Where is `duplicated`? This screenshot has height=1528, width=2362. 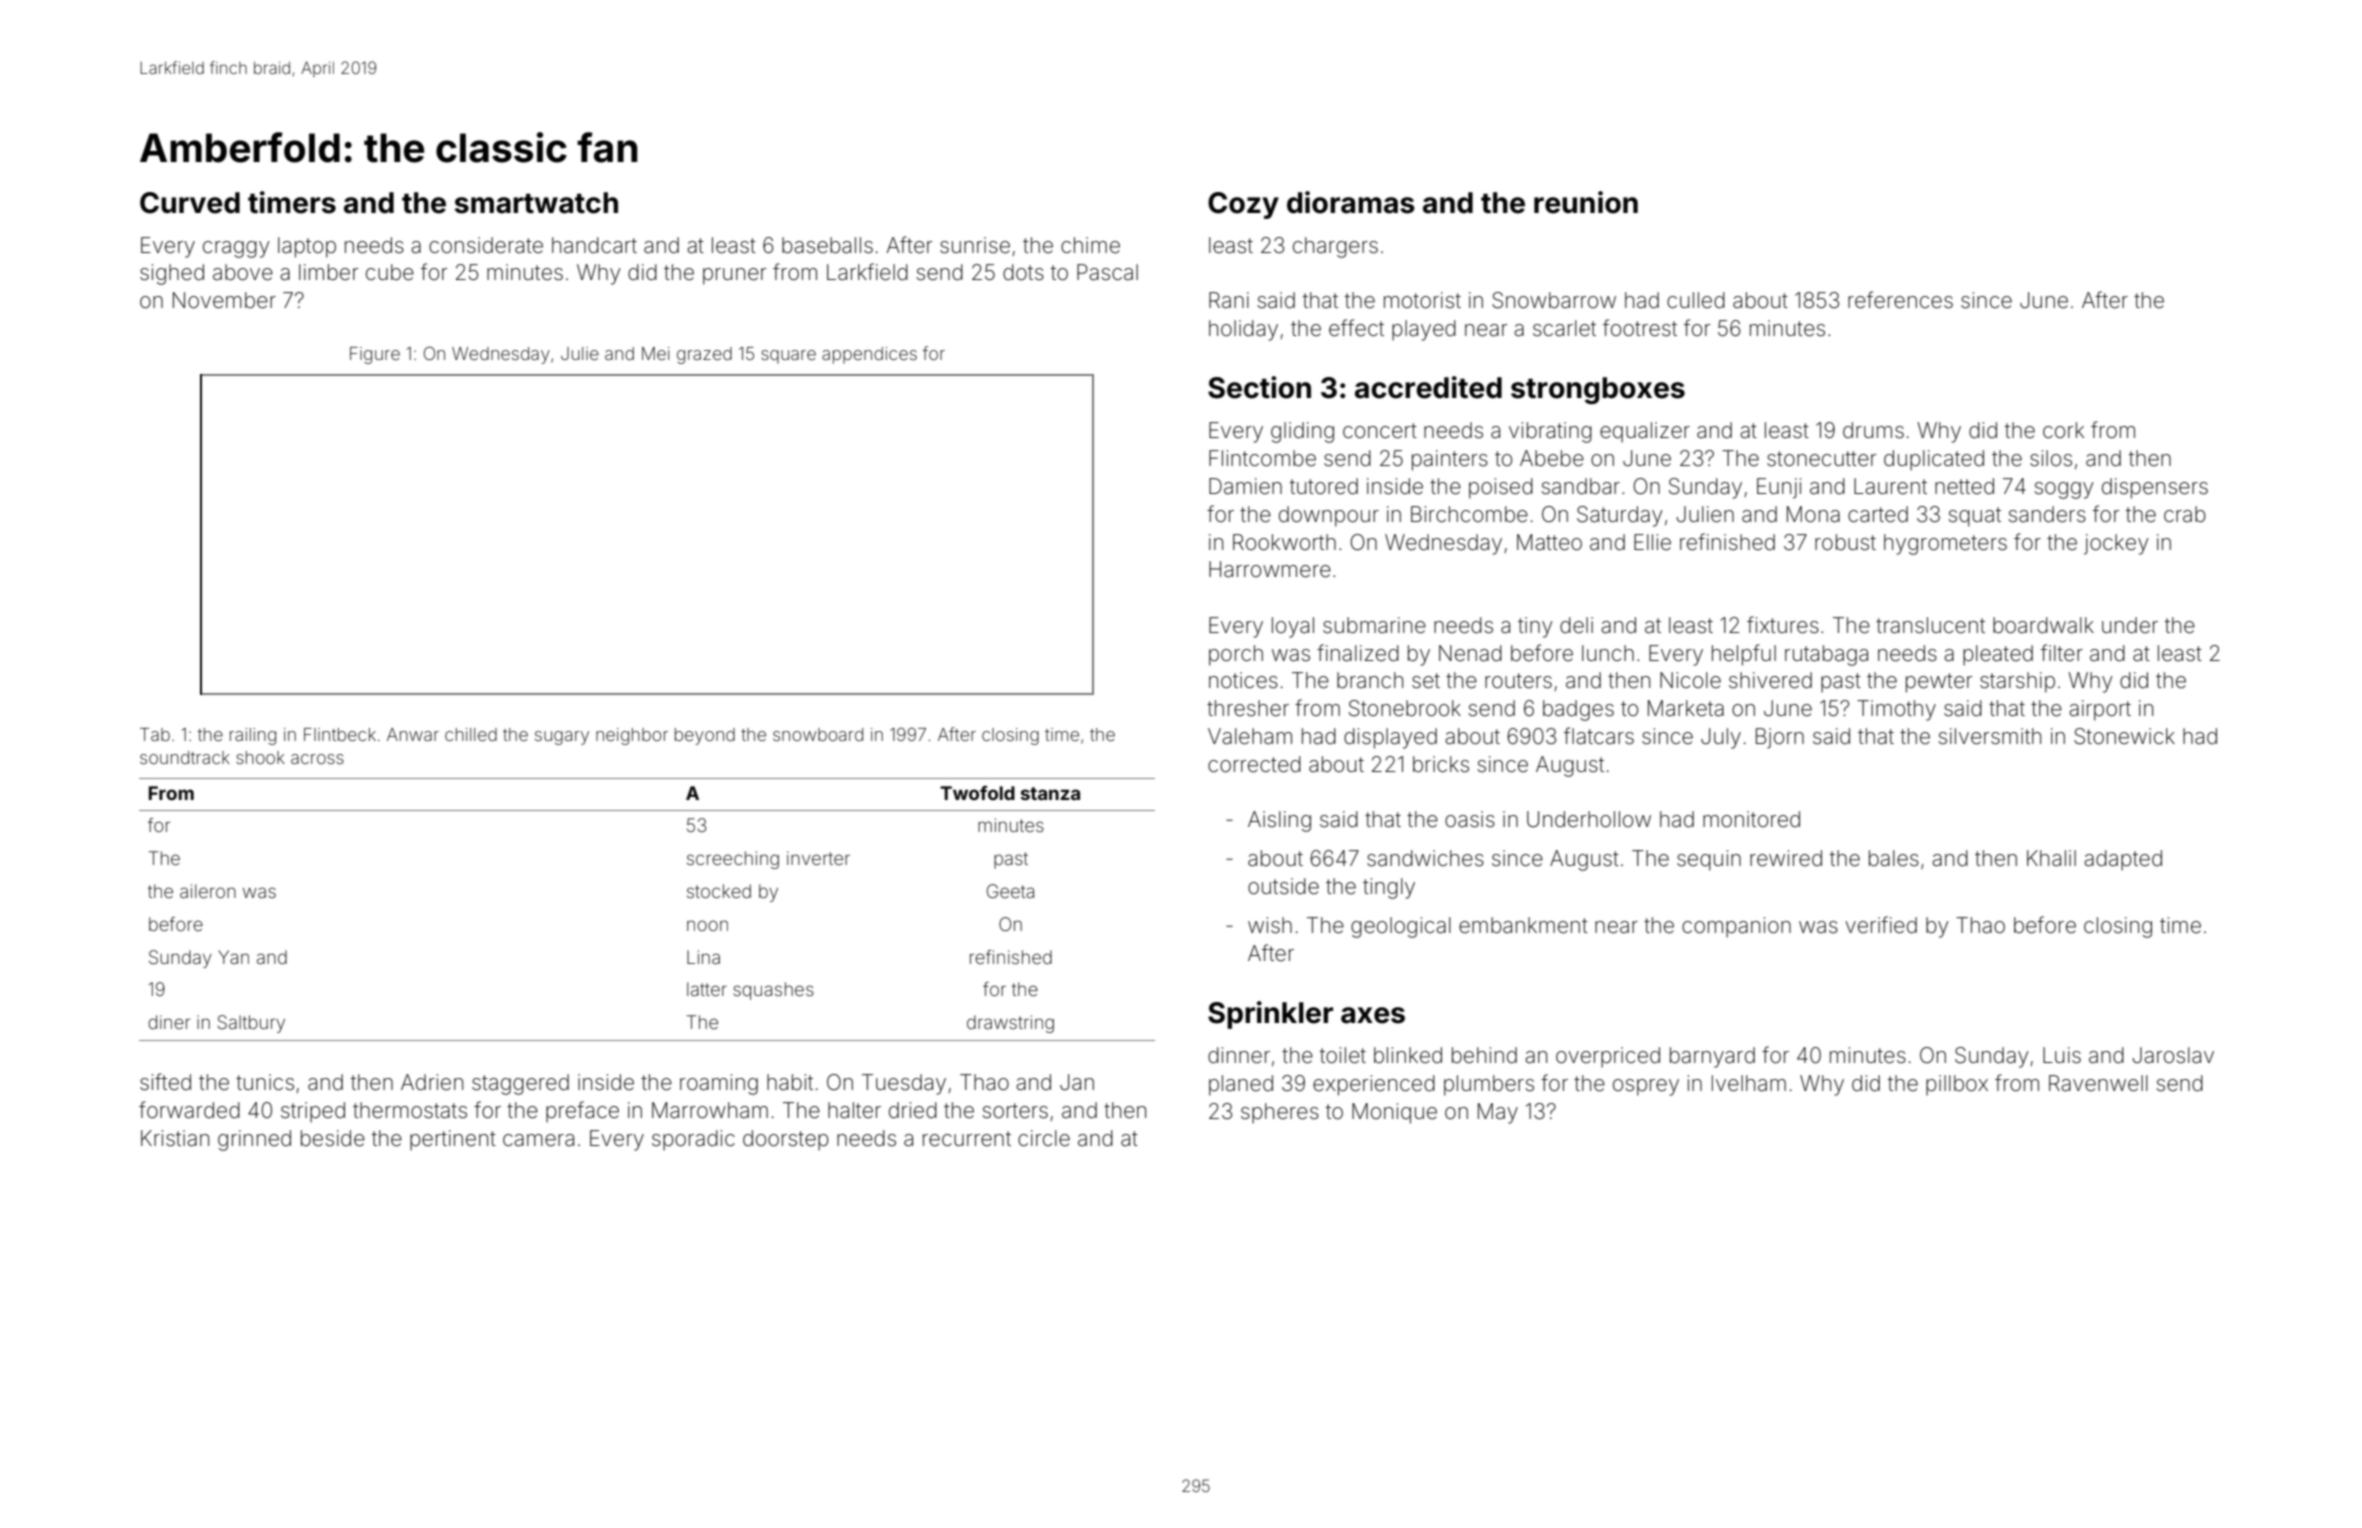
duplicated is located at coordinates (1934, 460).
